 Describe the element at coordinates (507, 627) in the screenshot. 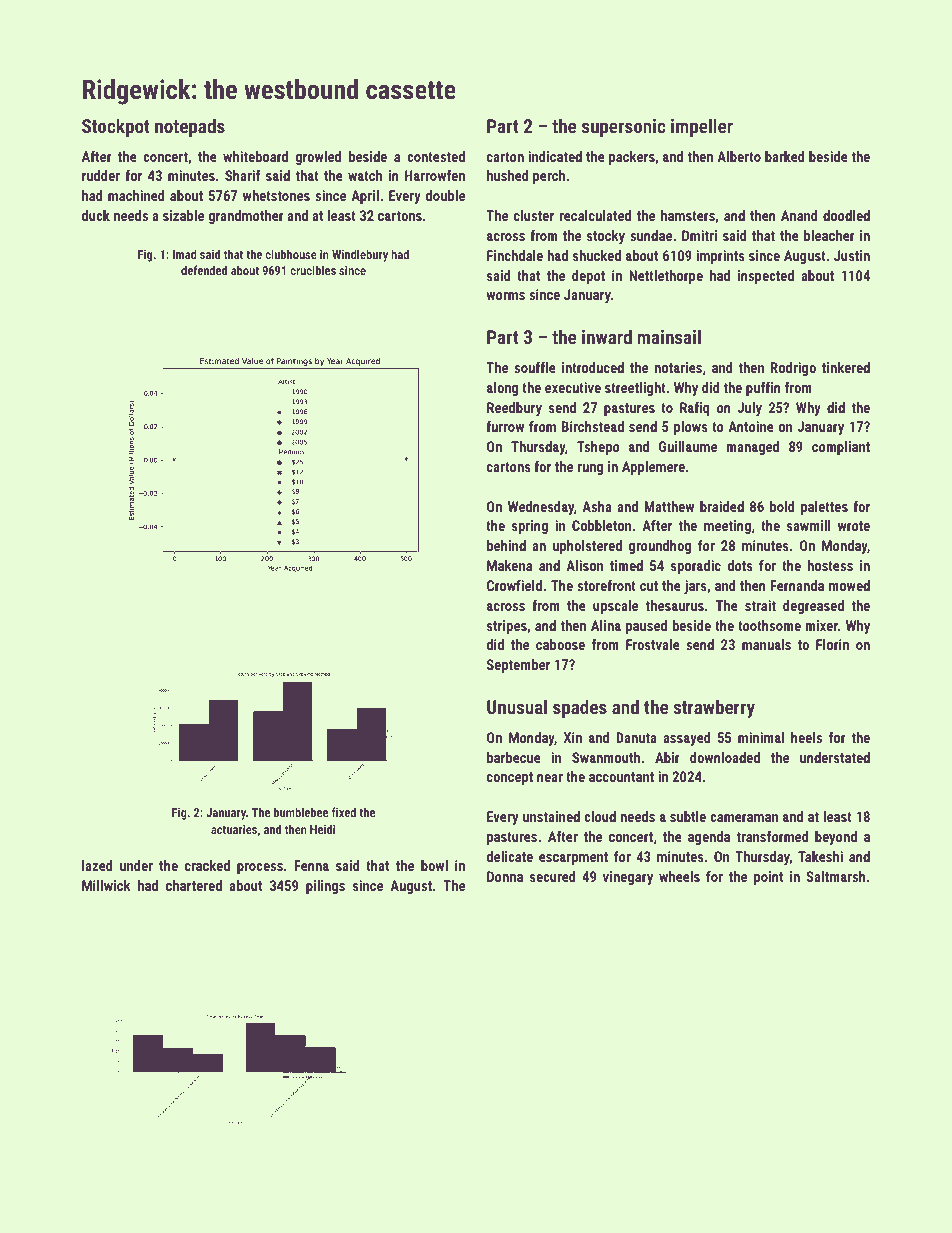

I see `stripes` at that location.
